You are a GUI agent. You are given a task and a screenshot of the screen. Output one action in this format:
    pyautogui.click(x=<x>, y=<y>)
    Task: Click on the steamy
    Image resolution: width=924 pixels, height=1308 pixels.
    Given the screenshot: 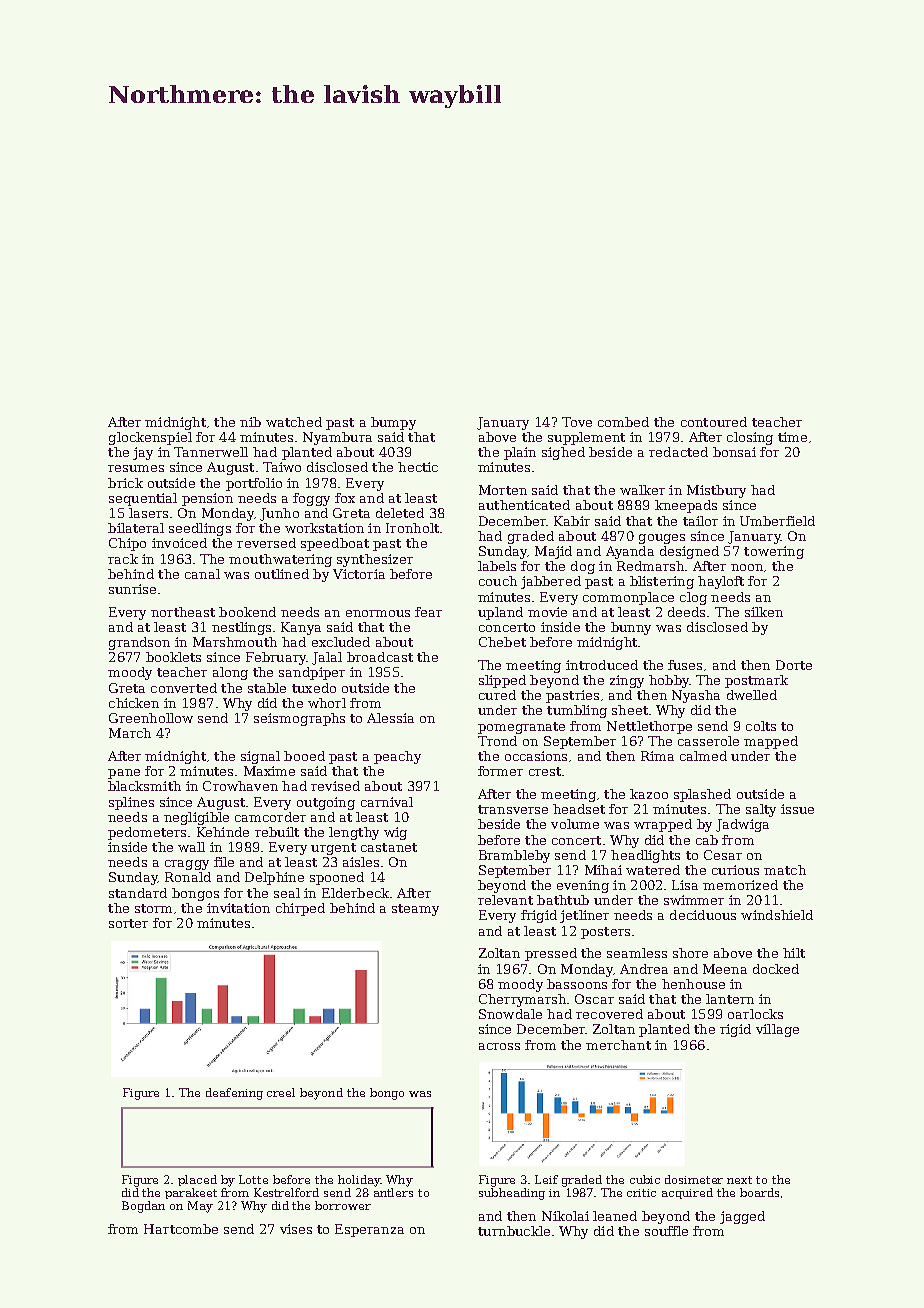 What is the action you would take?
    pyautogui.click(x=415, y=910)
